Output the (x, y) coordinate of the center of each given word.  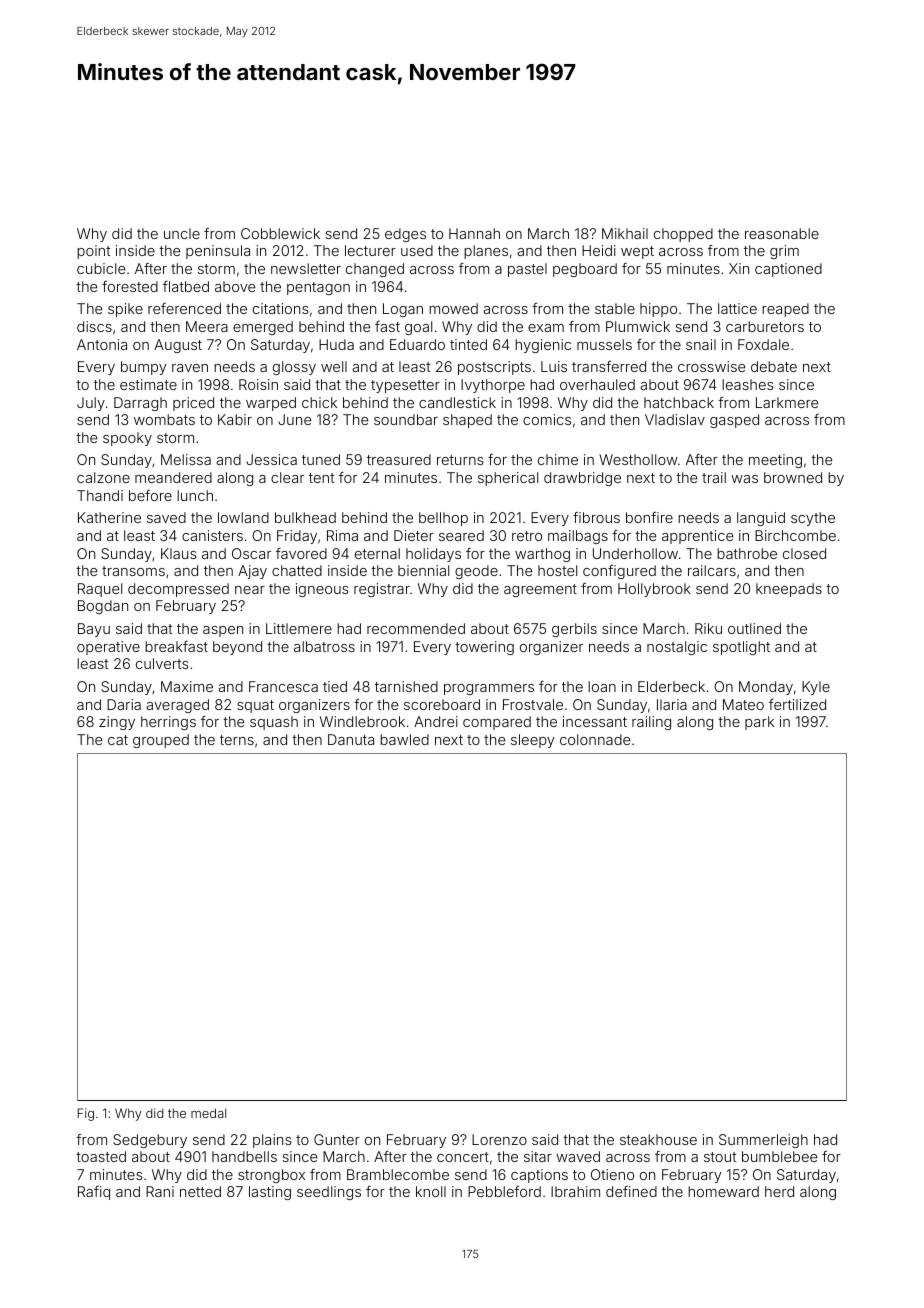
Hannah (474, 233)
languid (761, 519)
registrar (382, 590)
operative (108, 648)
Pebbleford (504, 1191)
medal (208, 1113)
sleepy (532, 741)
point (93, 252)
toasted (101, 1156)
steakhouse (658, 1139)
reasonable (782, 233)
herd (779, 1191)
